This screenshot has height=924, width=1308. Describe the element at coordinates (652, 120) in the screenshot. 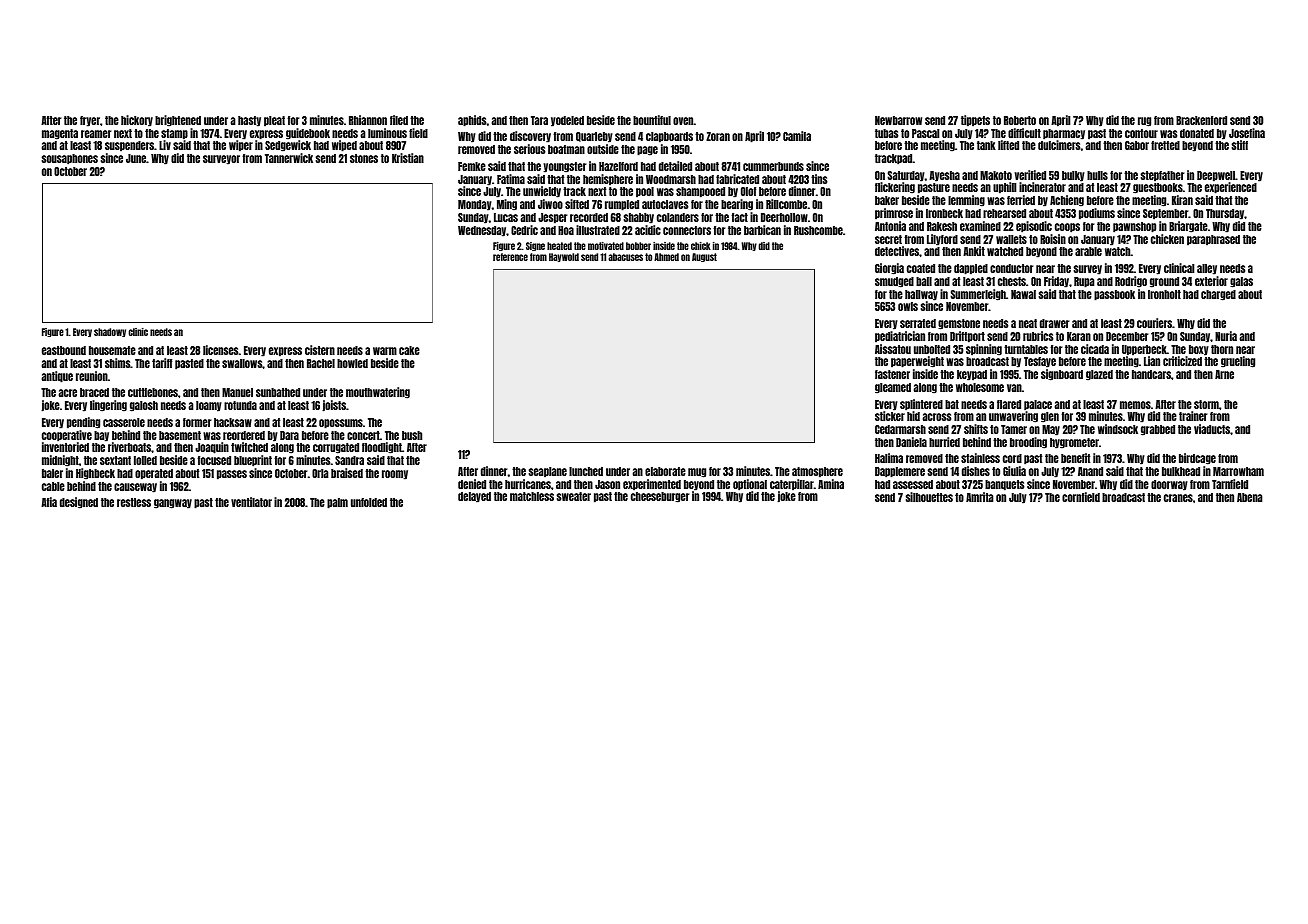

I see `bountiful` at that location.
